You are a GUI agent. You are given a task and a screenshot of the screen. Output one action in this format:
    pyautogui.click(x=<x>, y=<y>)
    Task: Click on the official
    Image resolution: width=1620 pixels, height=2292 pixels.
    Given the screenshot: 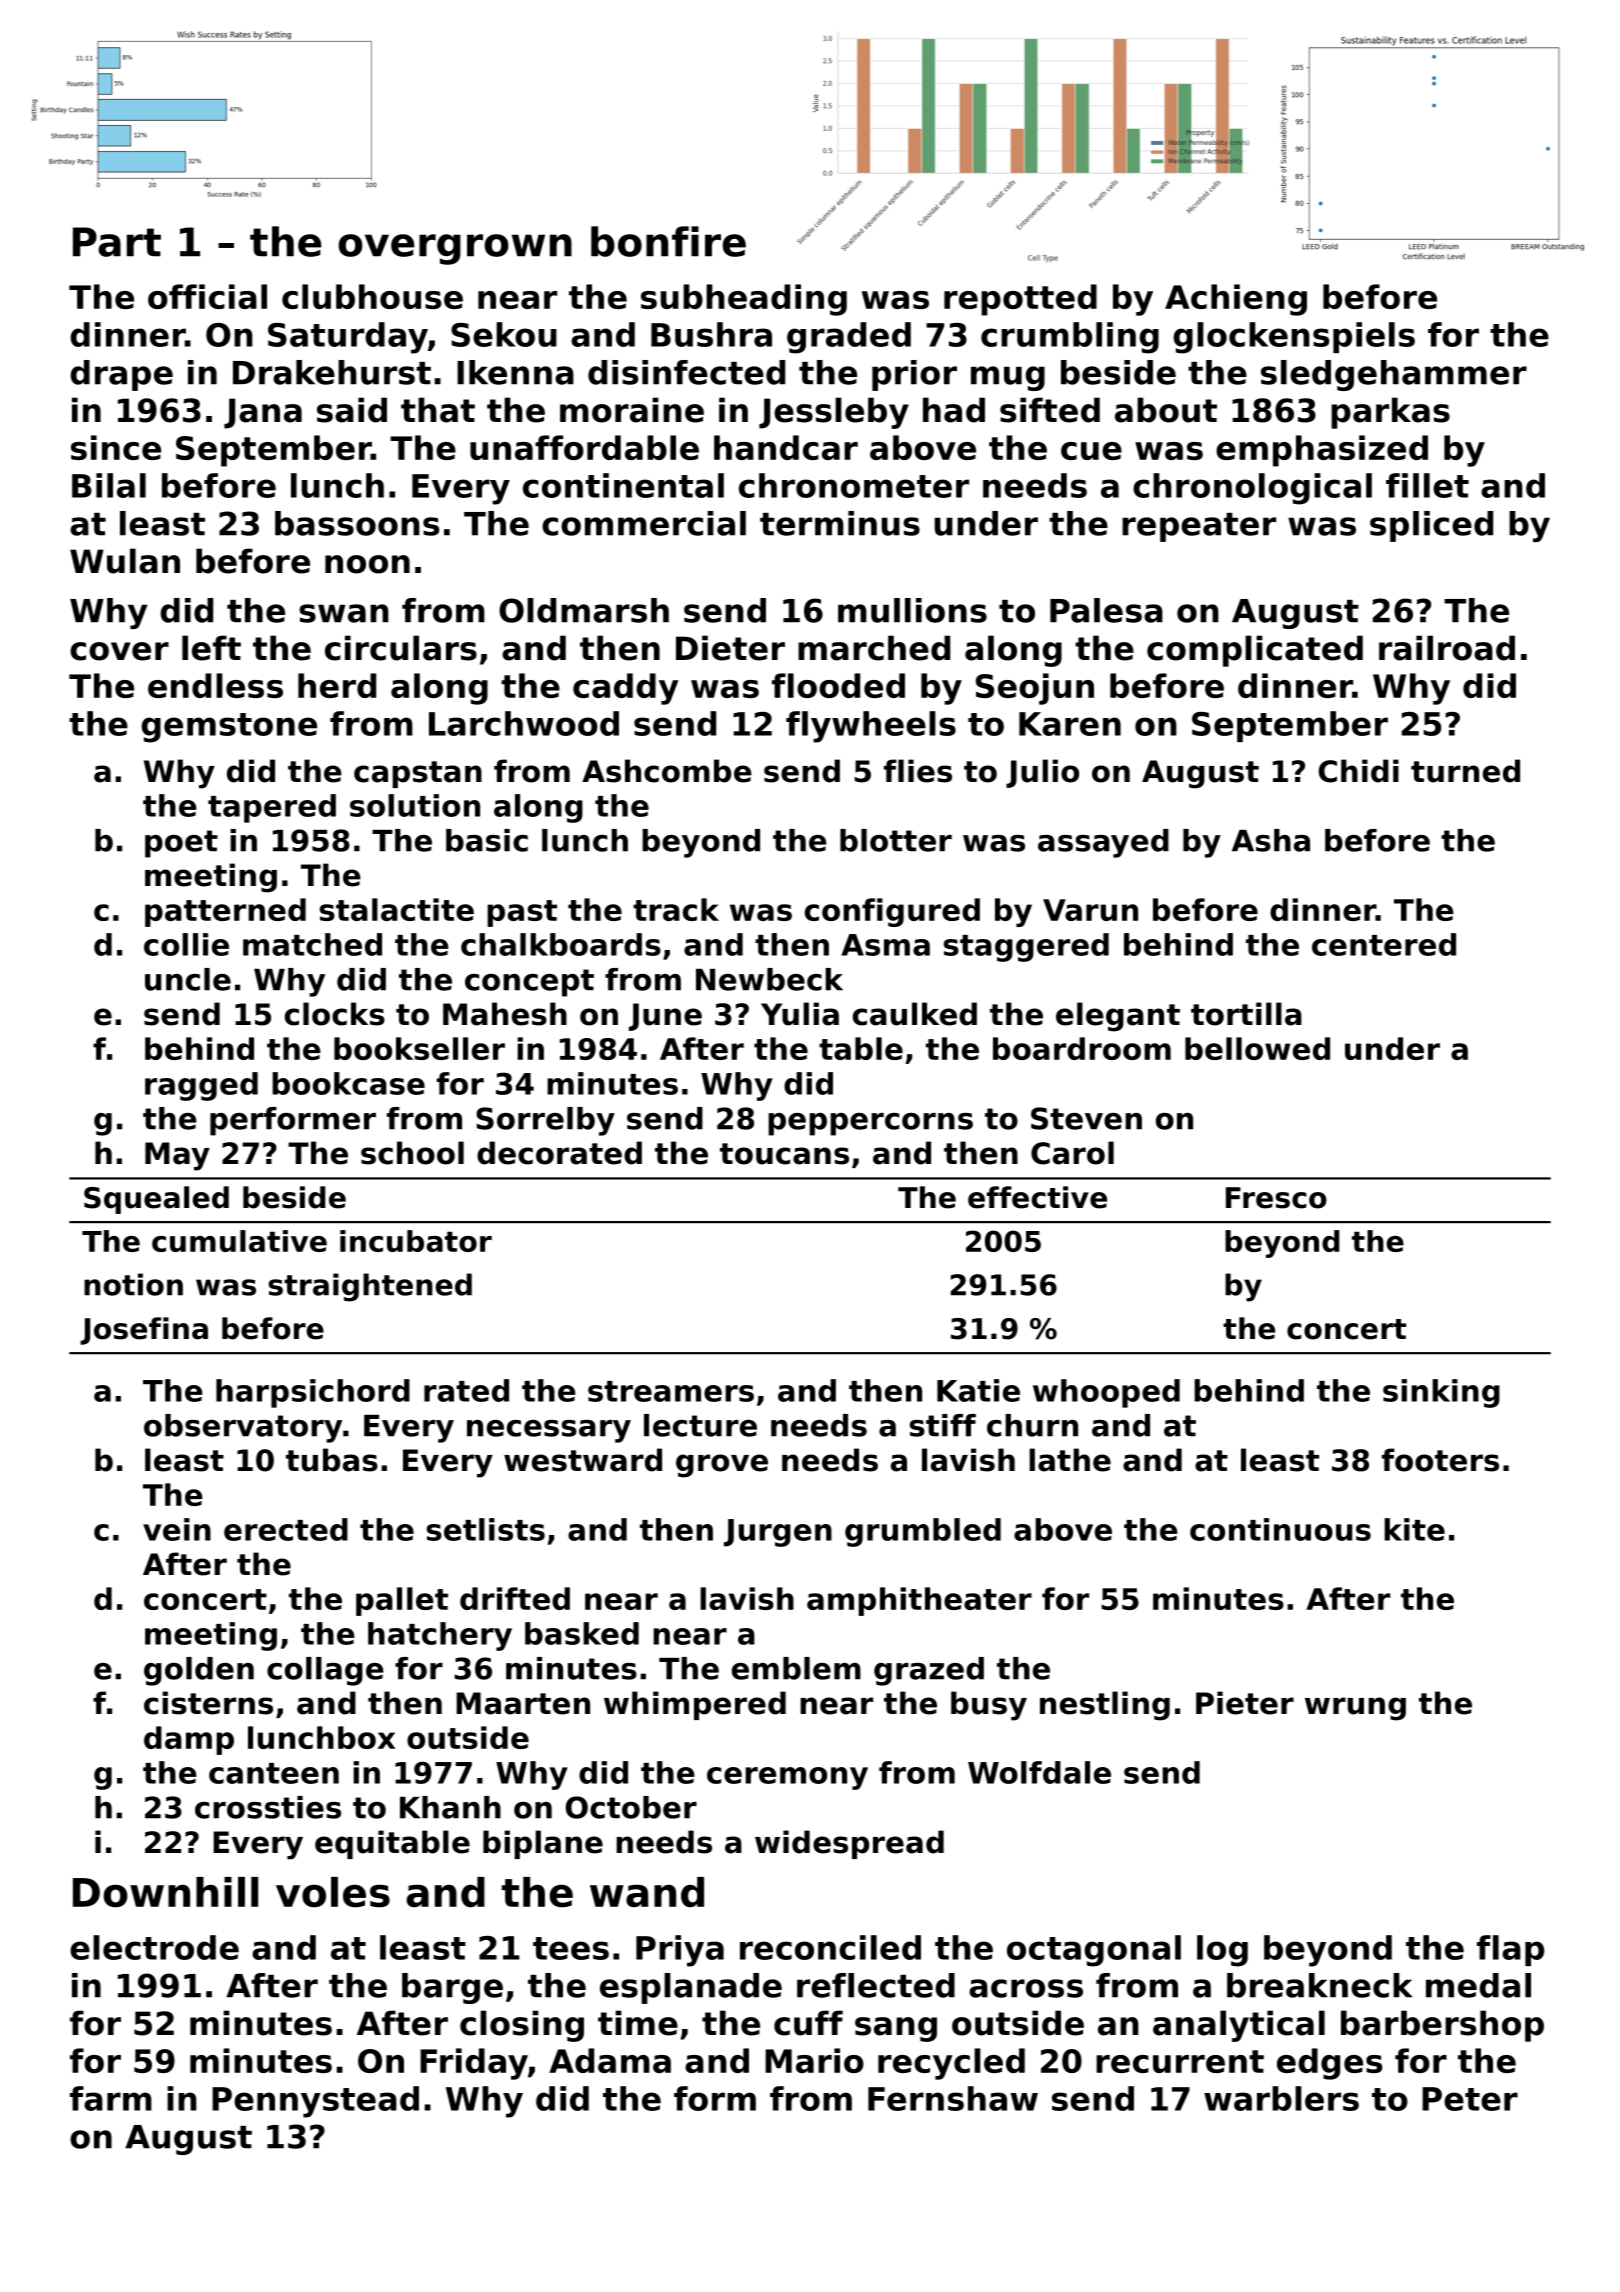 What is the action you would take?
    pyautogui.click(x=207, y=296)
